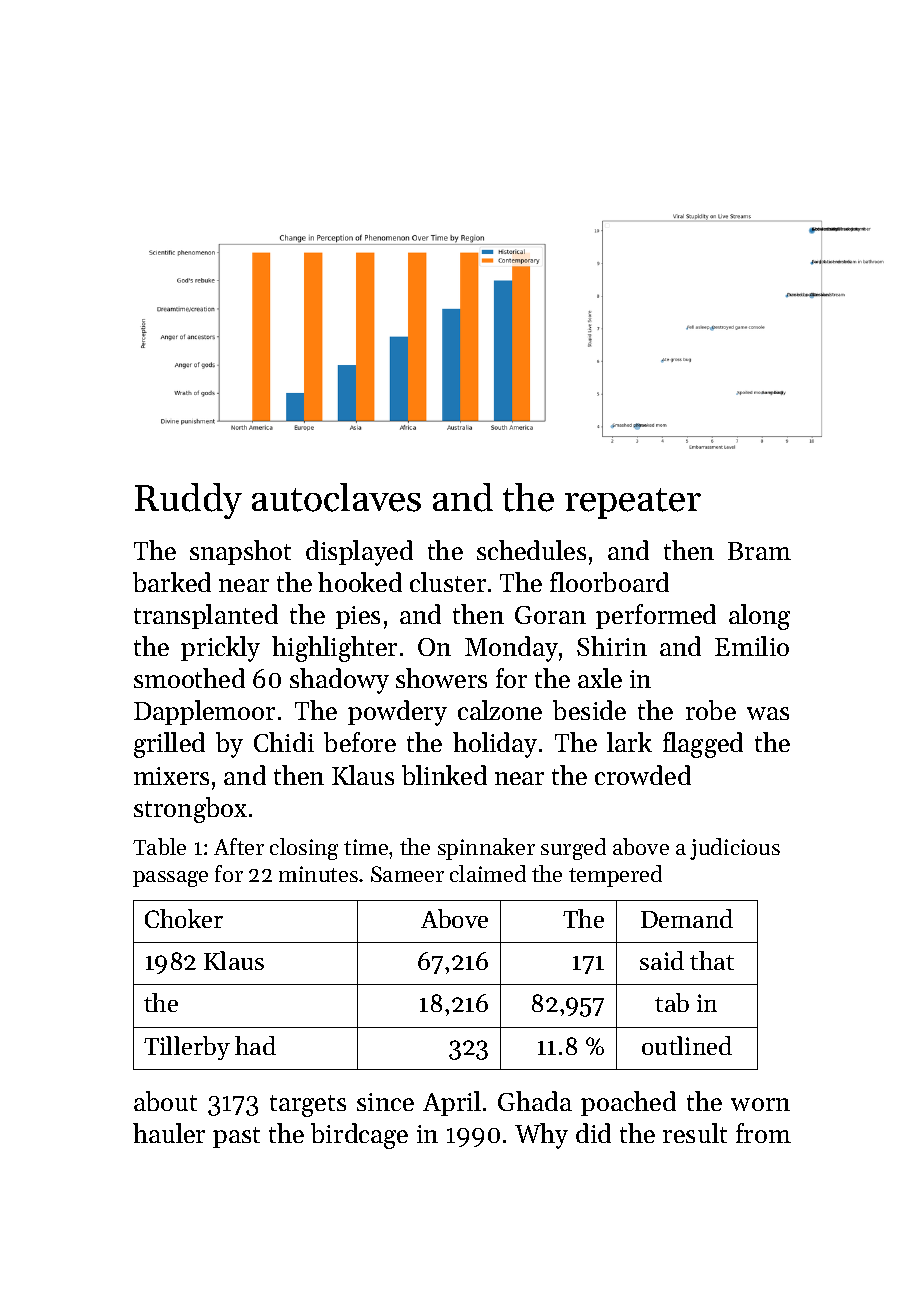  I want to click on claimed, so click(488, 873).
